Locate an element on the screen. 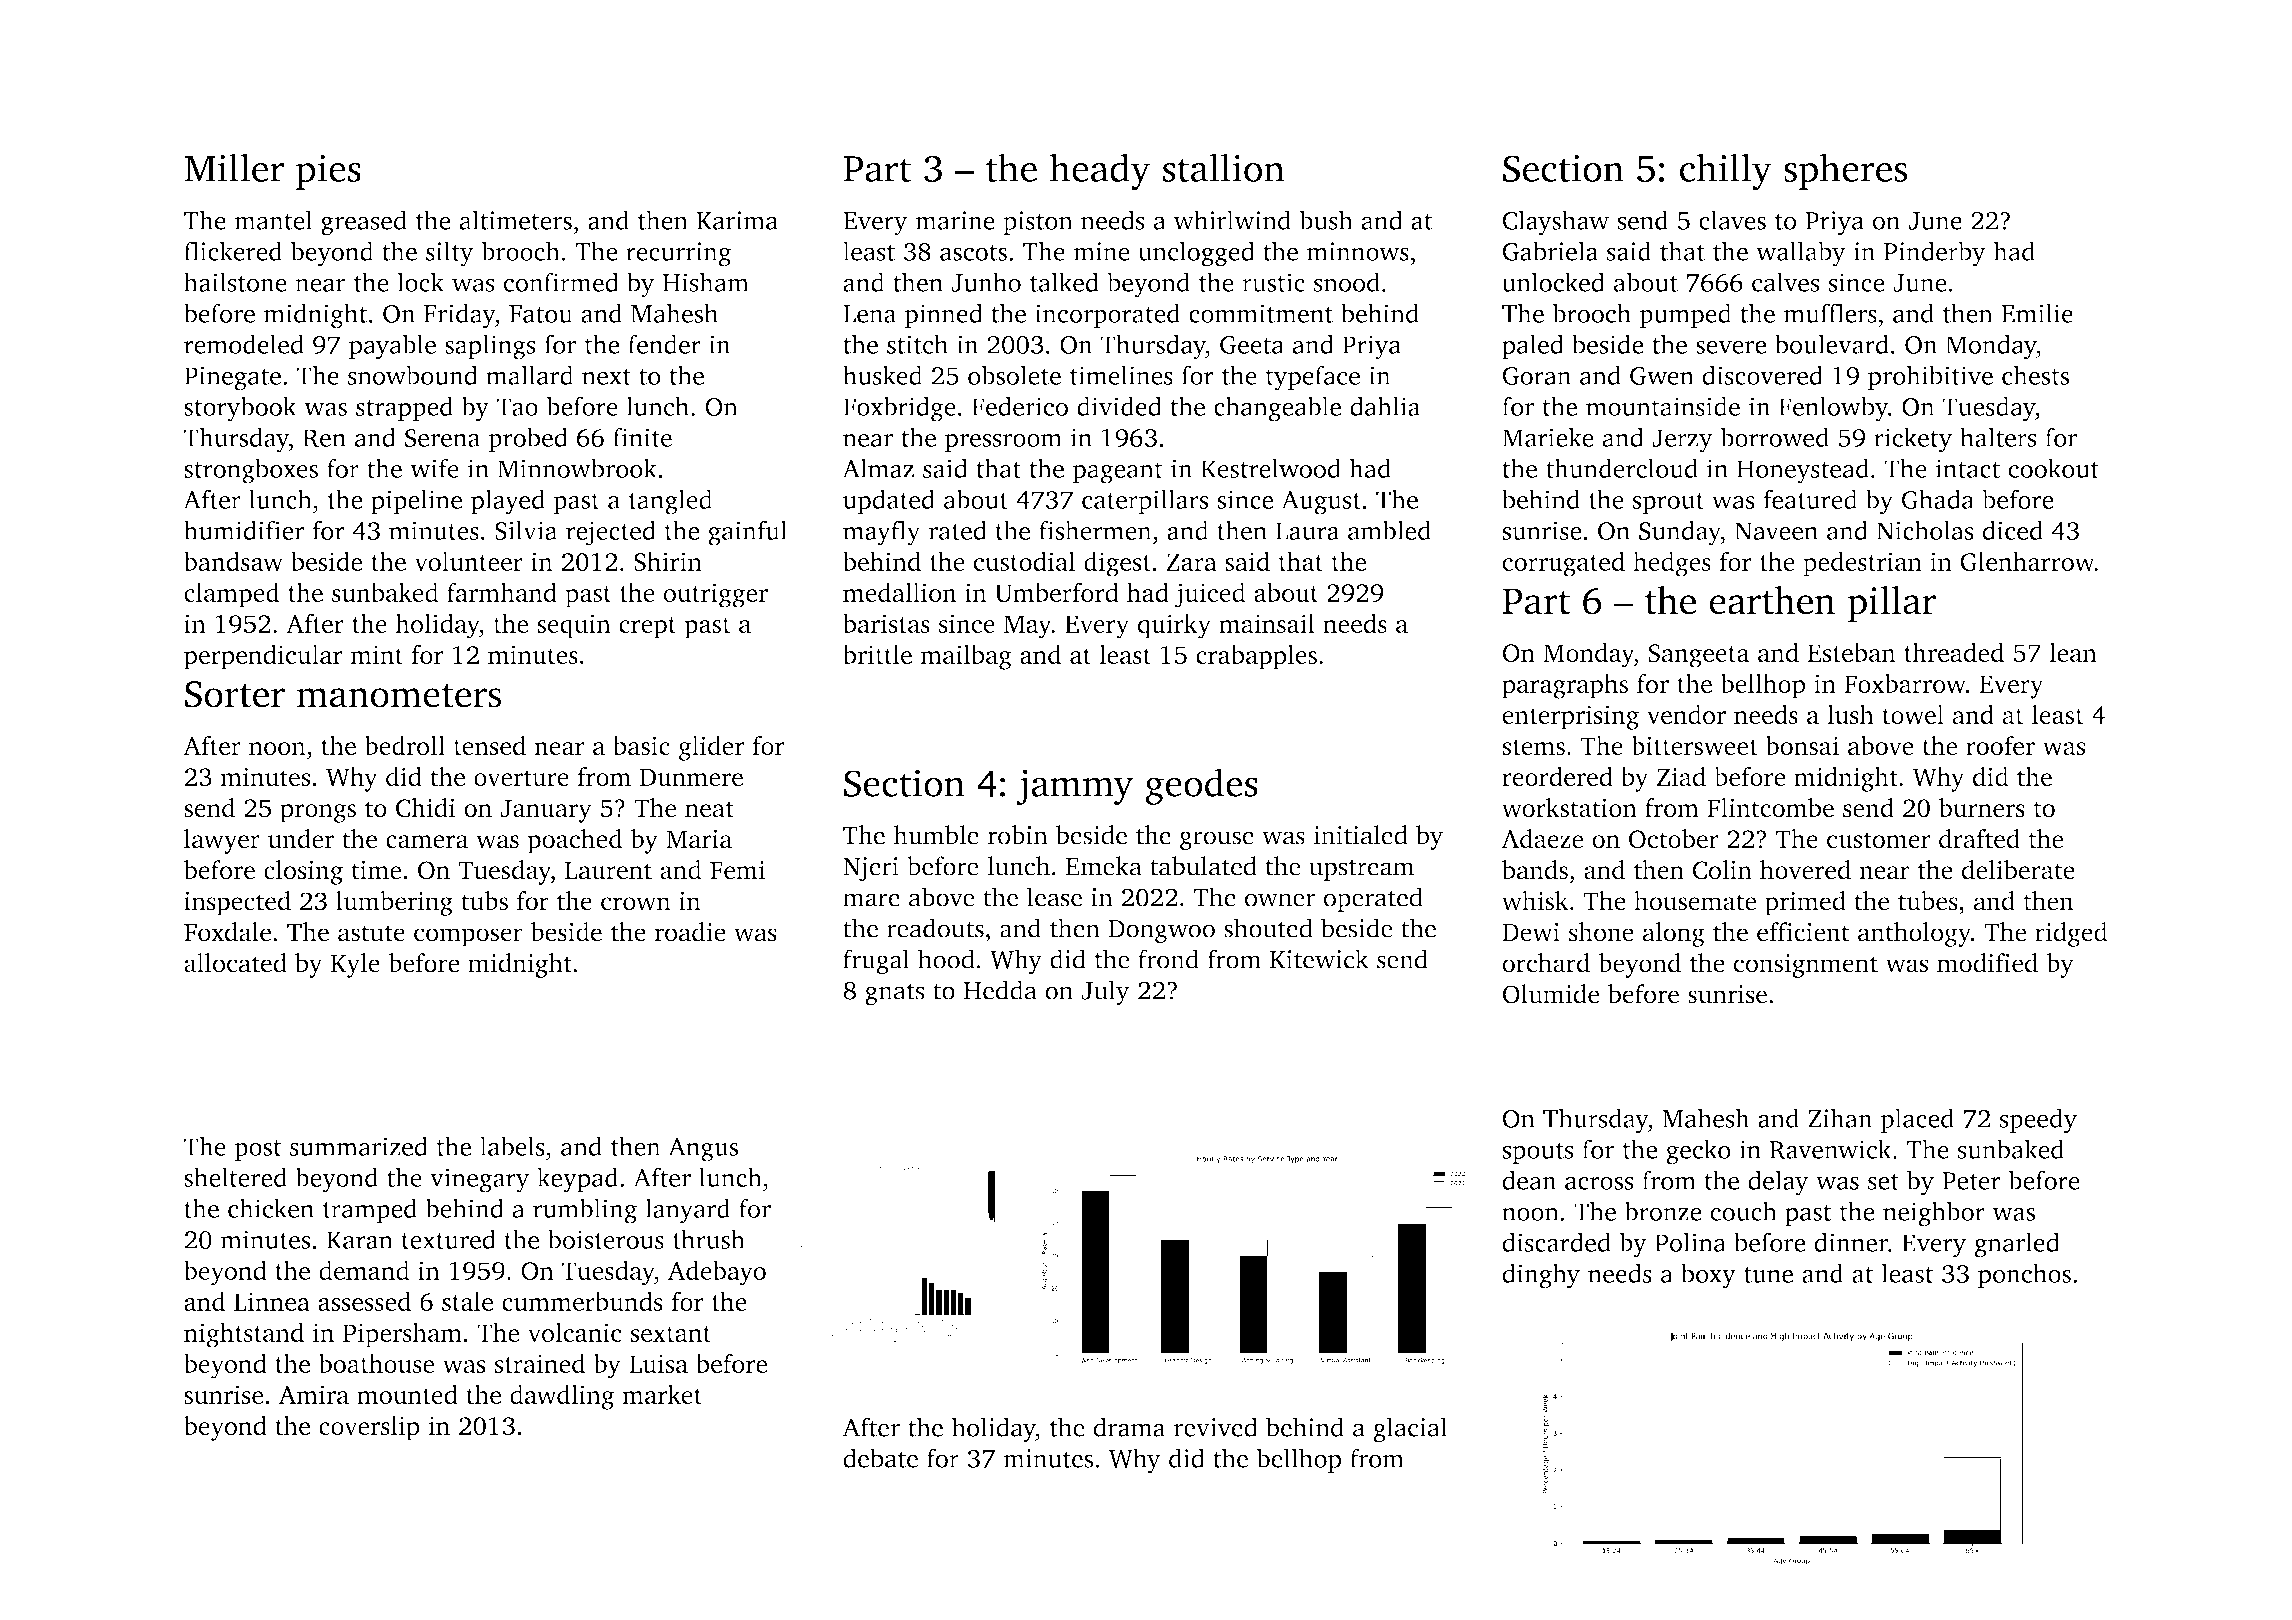 This screenshot has height=1620, width=2292. gnats is located at coordinates (894, 995).
